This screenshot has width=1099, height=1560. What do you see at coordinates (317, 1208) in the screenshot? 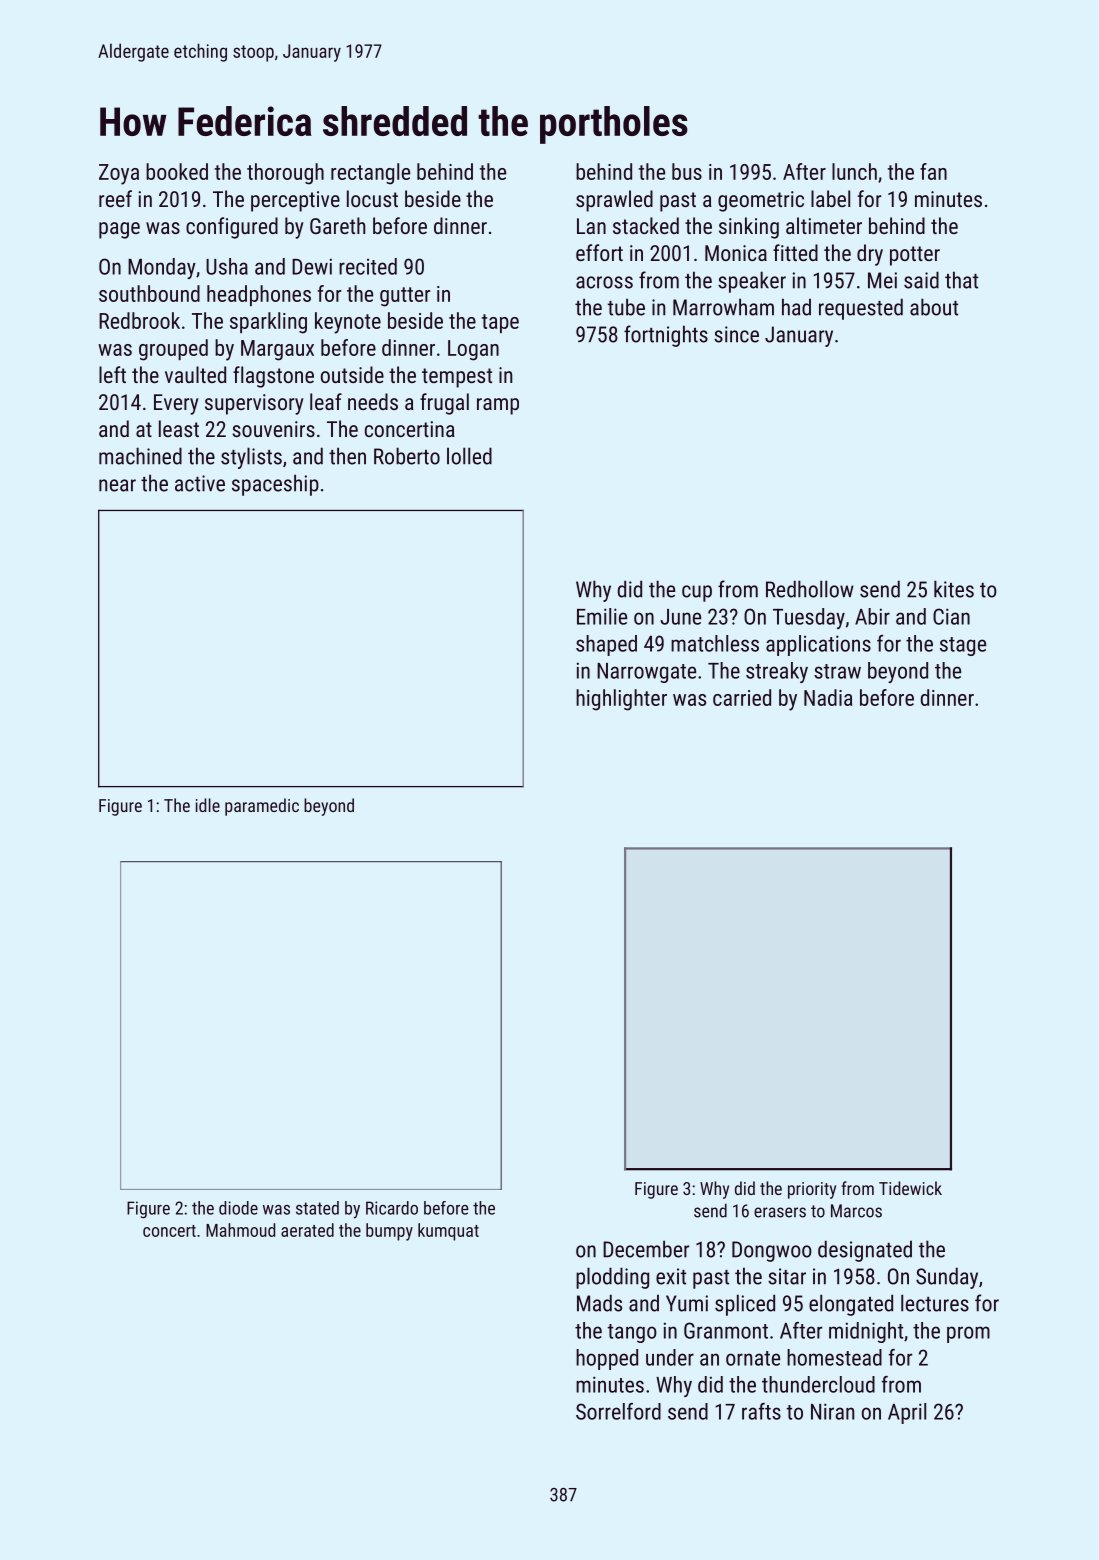
I see `stated` at bounding box center [317, 1208].
